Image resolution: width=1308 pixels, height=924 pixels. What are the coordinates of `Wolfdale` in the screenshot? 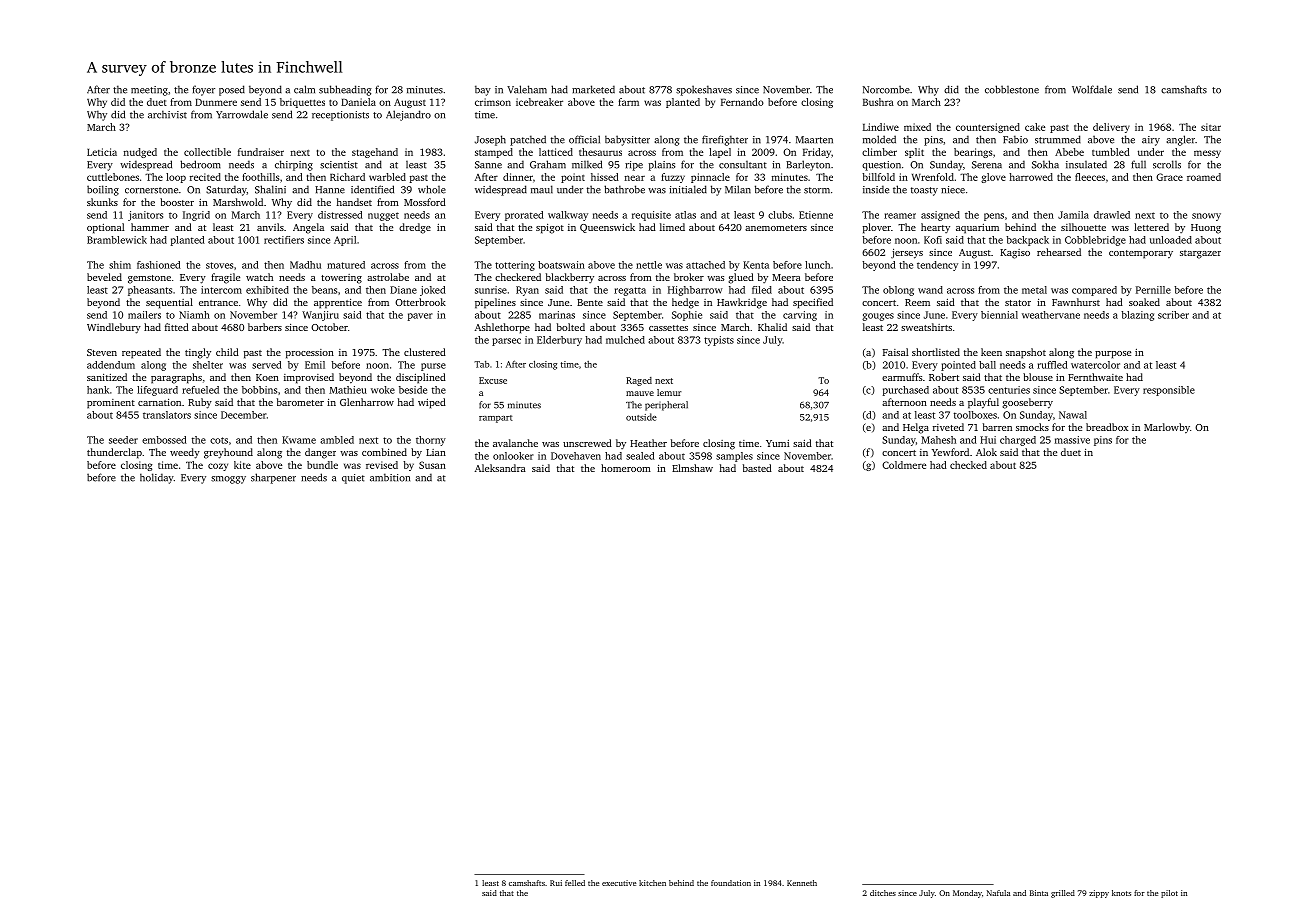 It's located at (1092, 89).
